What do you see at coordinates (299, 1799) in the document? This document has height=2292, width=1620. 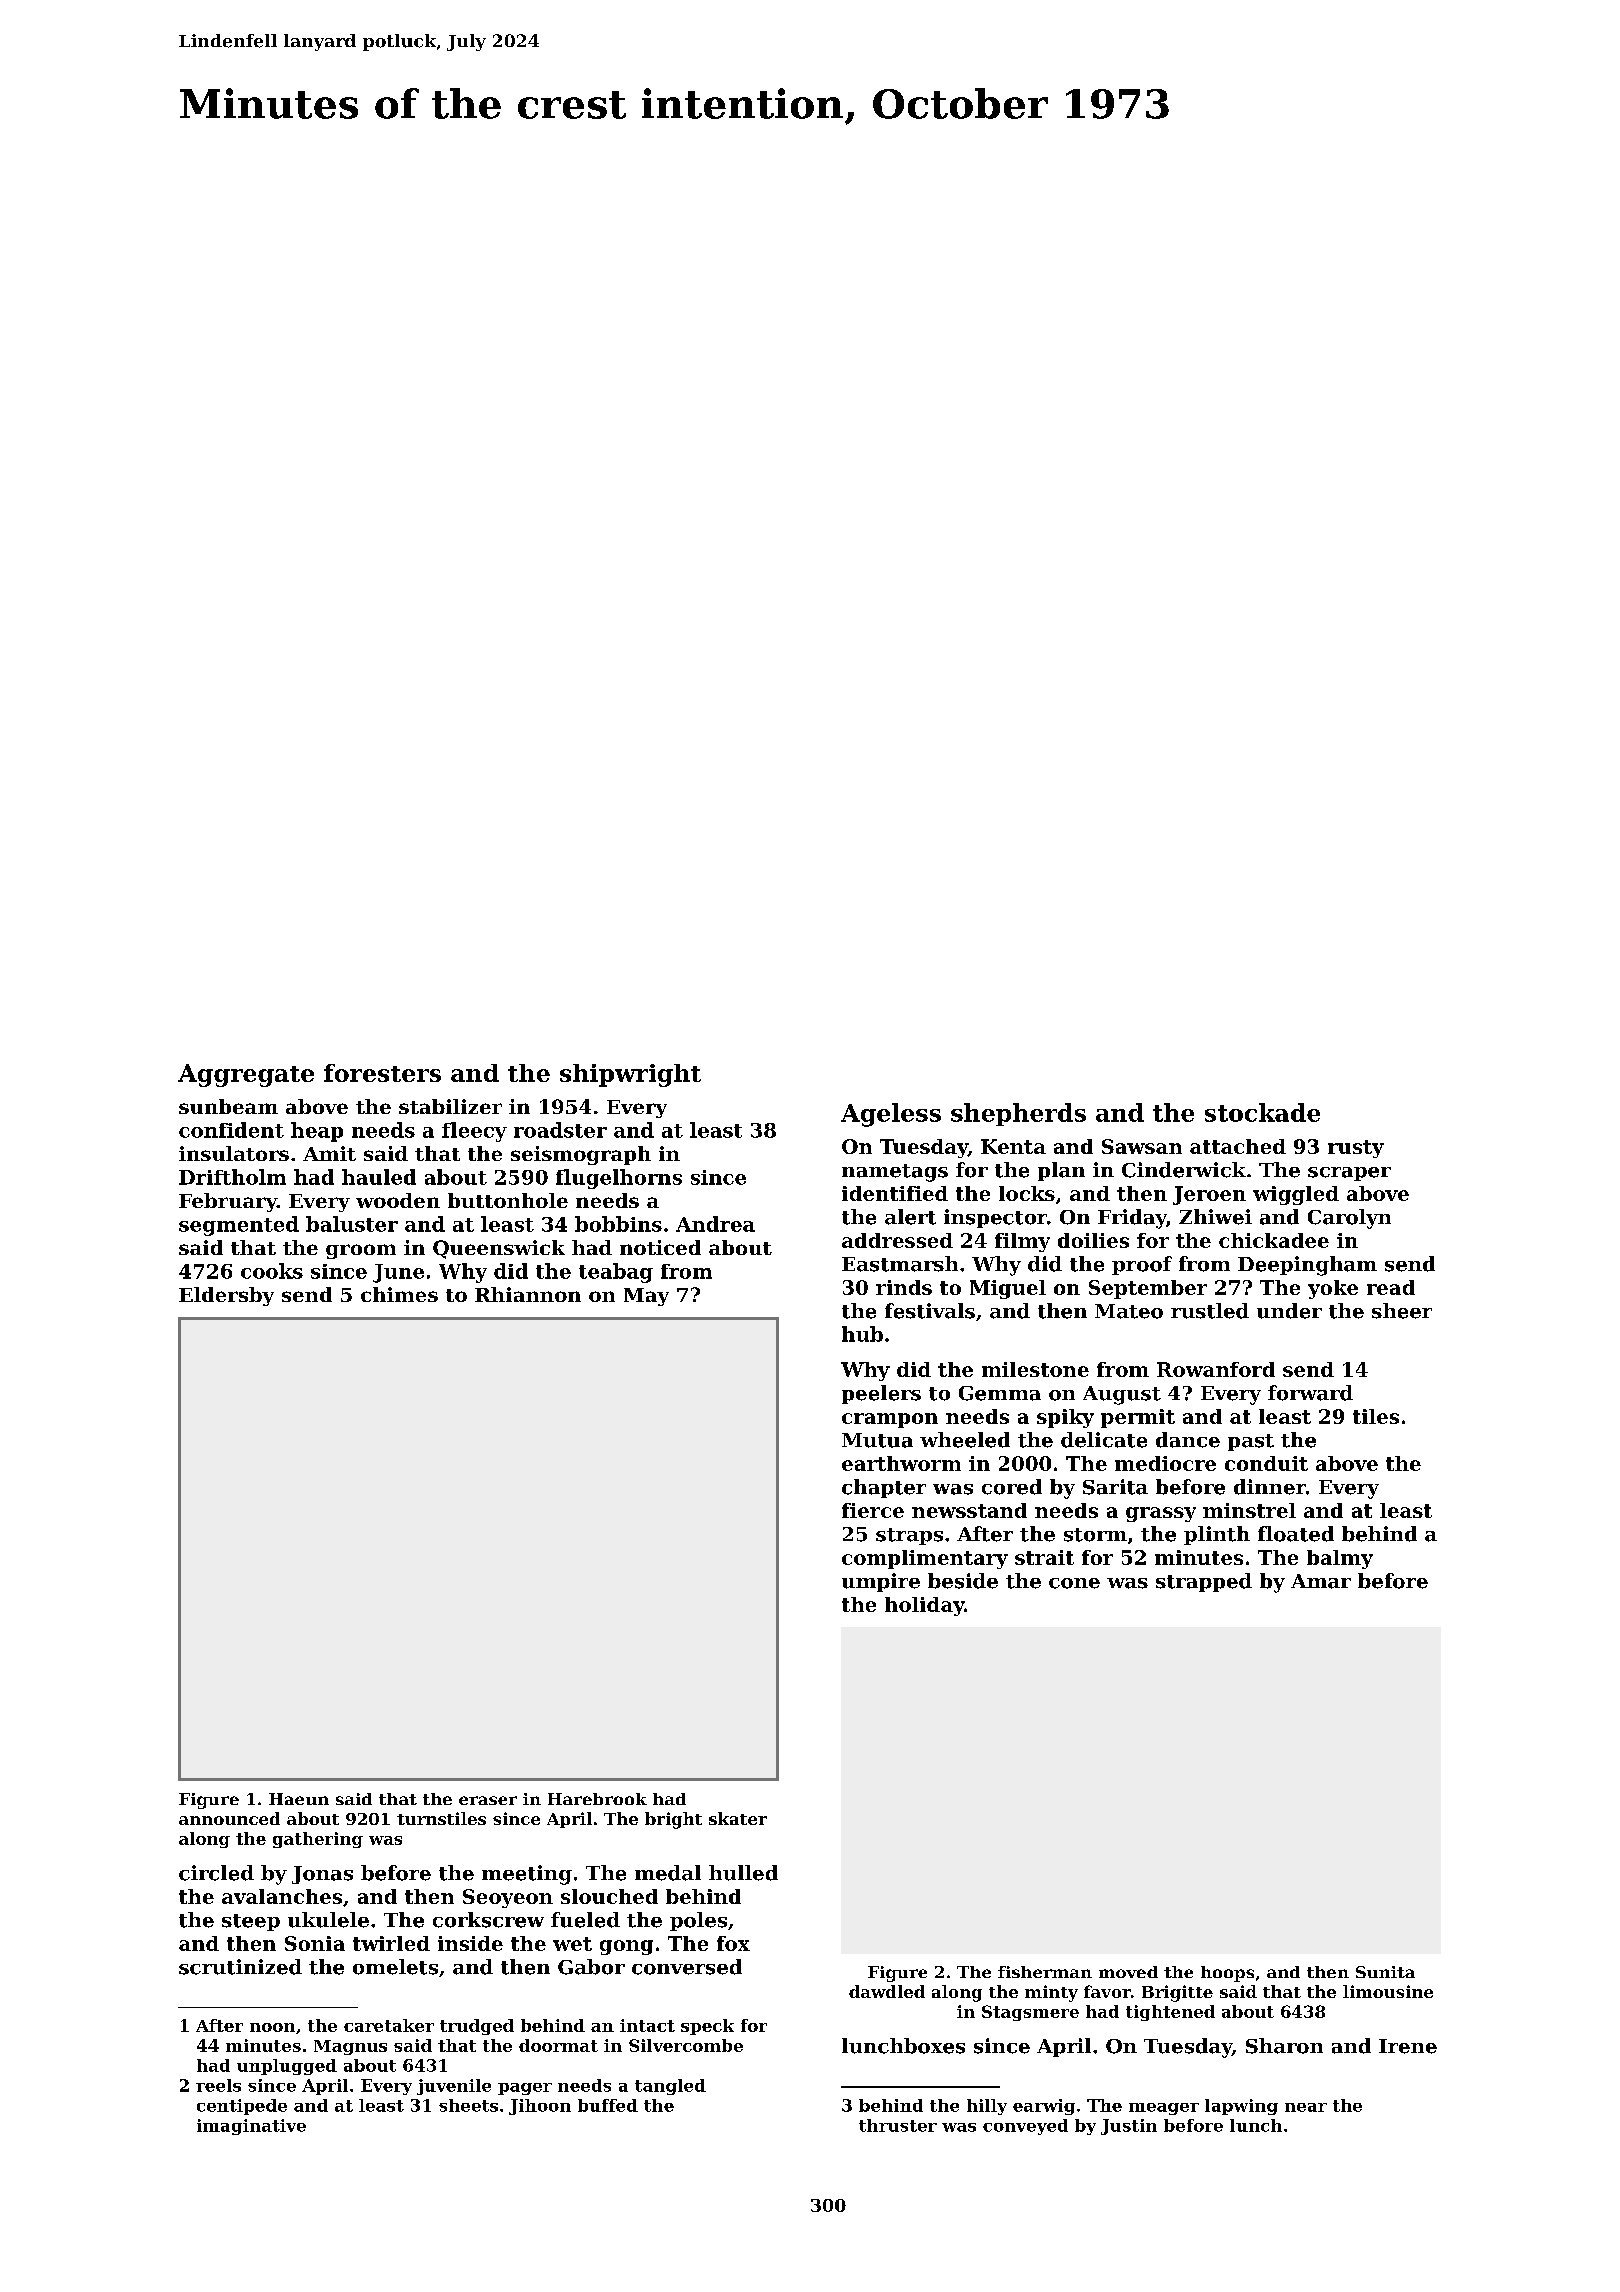 I see `Haeun` at bounding box center [299, 1799].
